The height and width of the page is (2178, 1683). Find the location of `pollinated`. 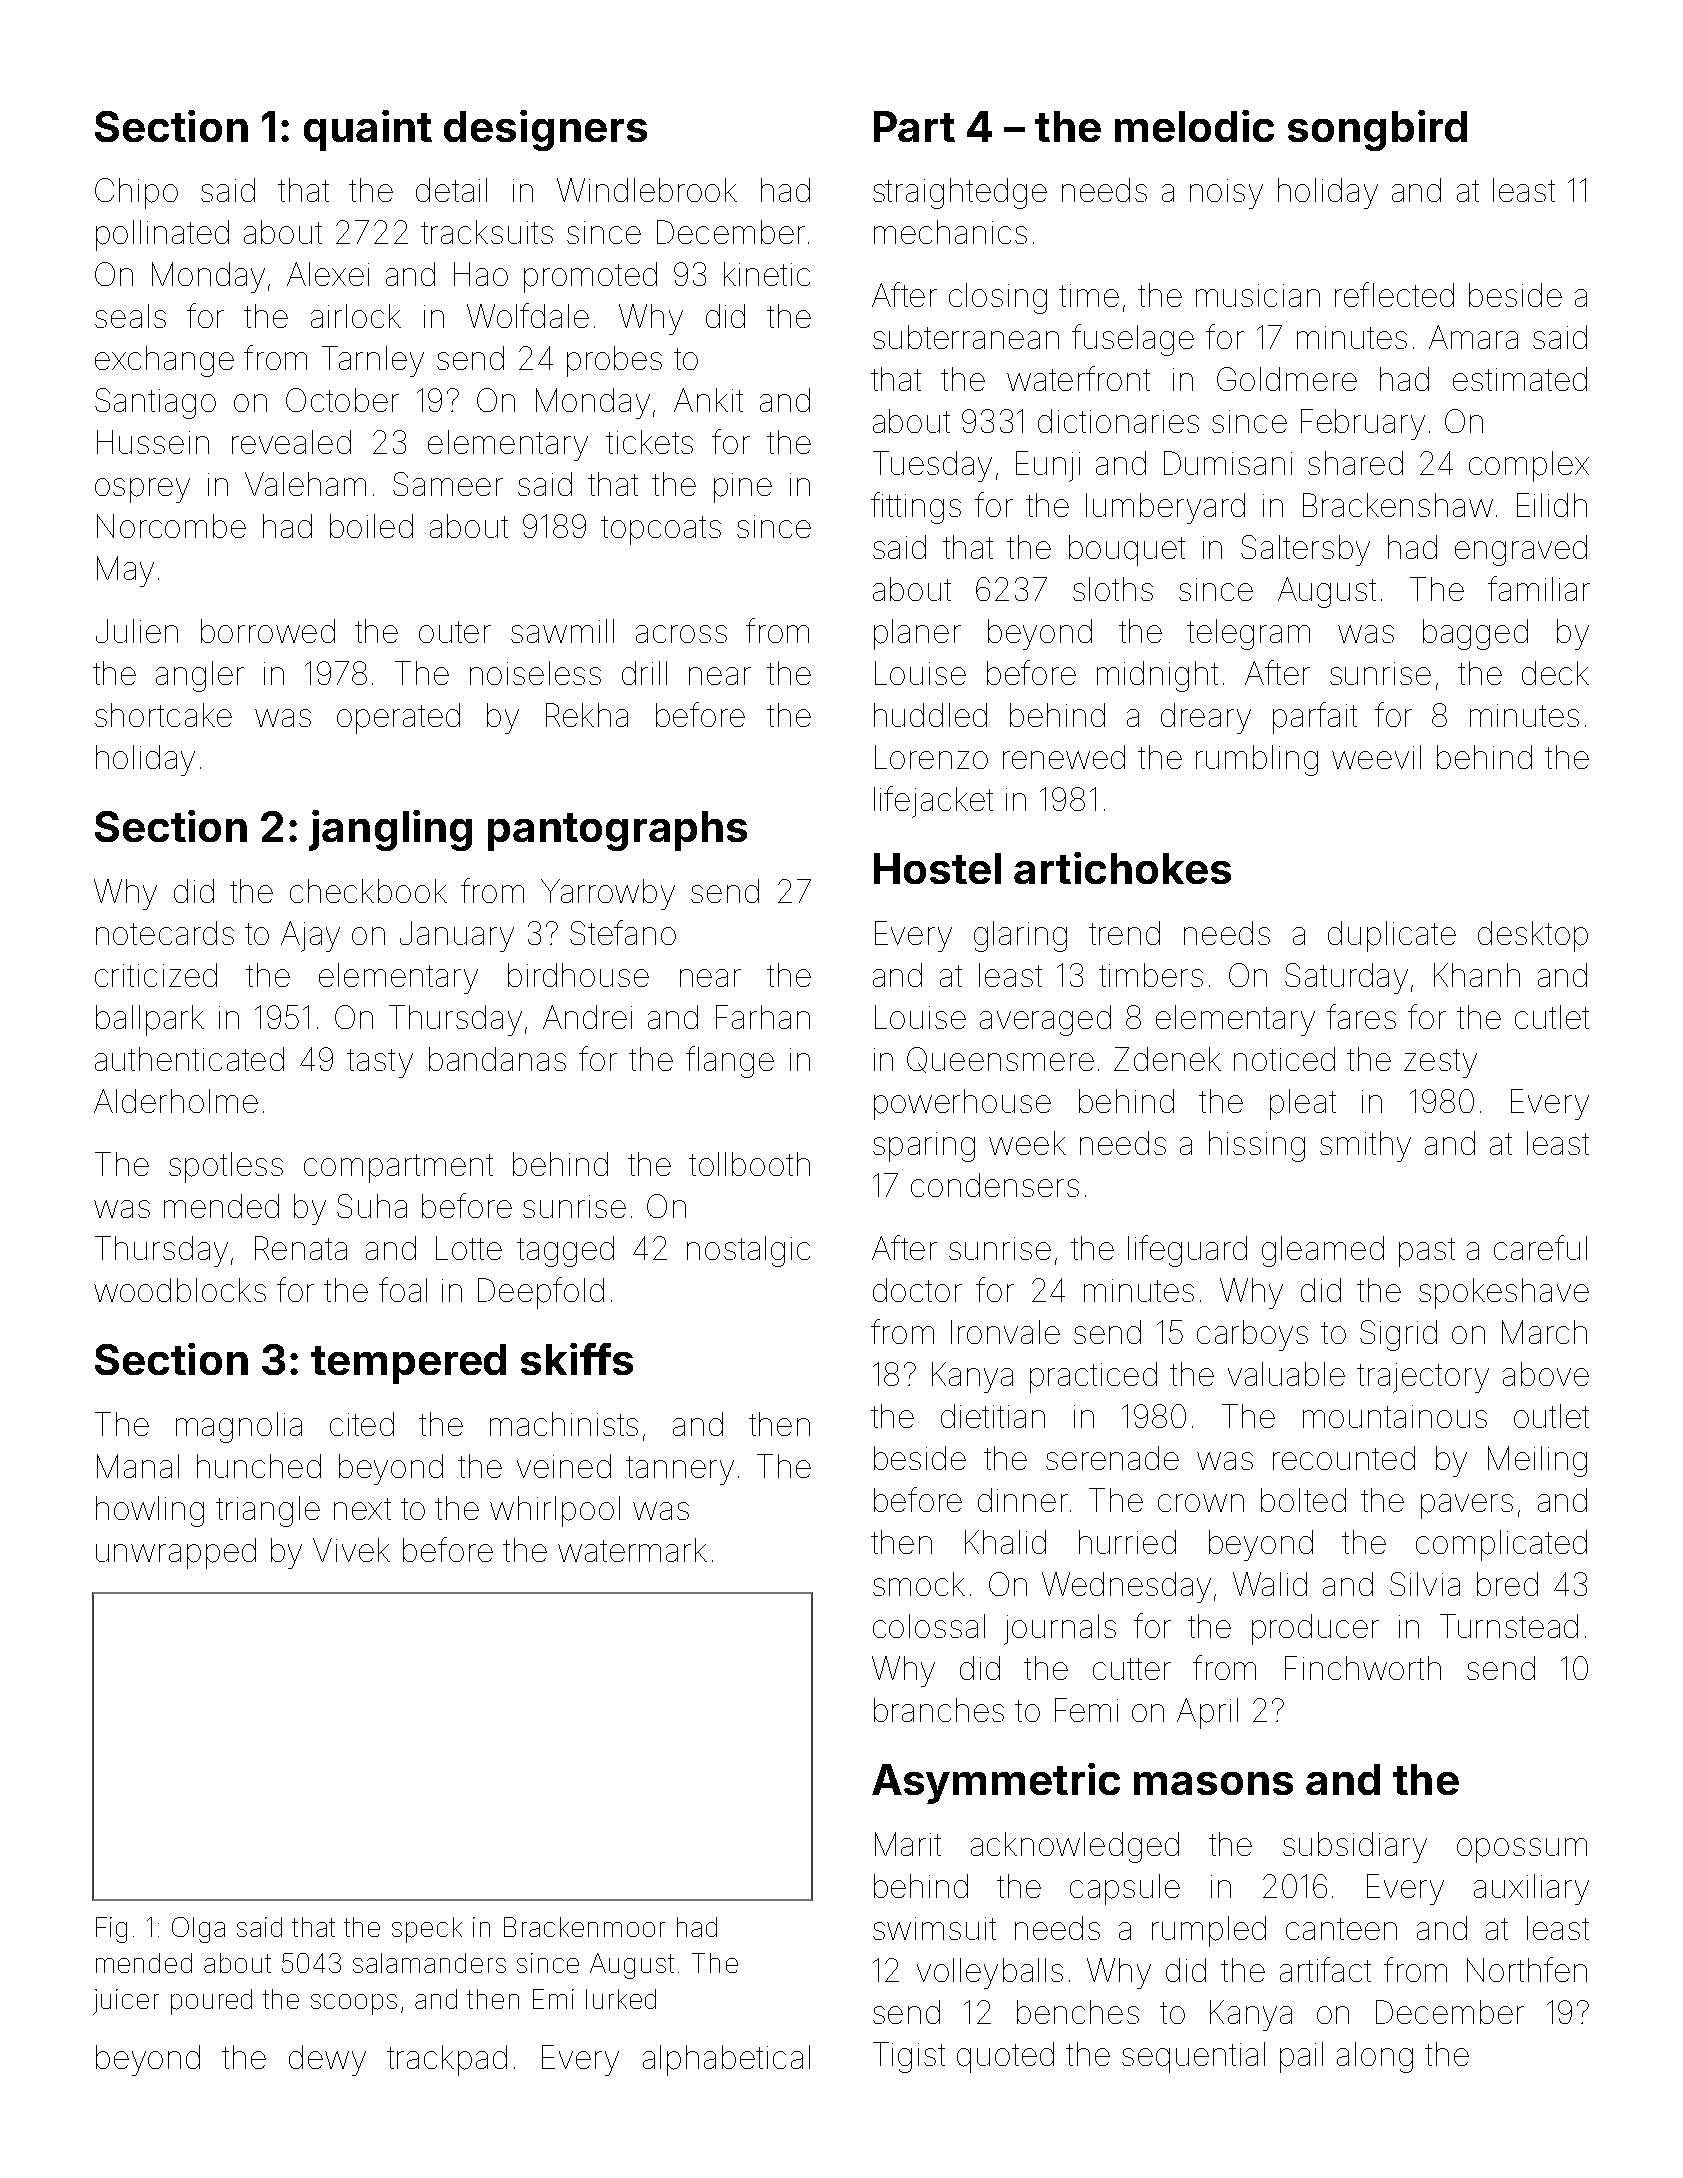

pollinated is located at coordinates (162, 235).
